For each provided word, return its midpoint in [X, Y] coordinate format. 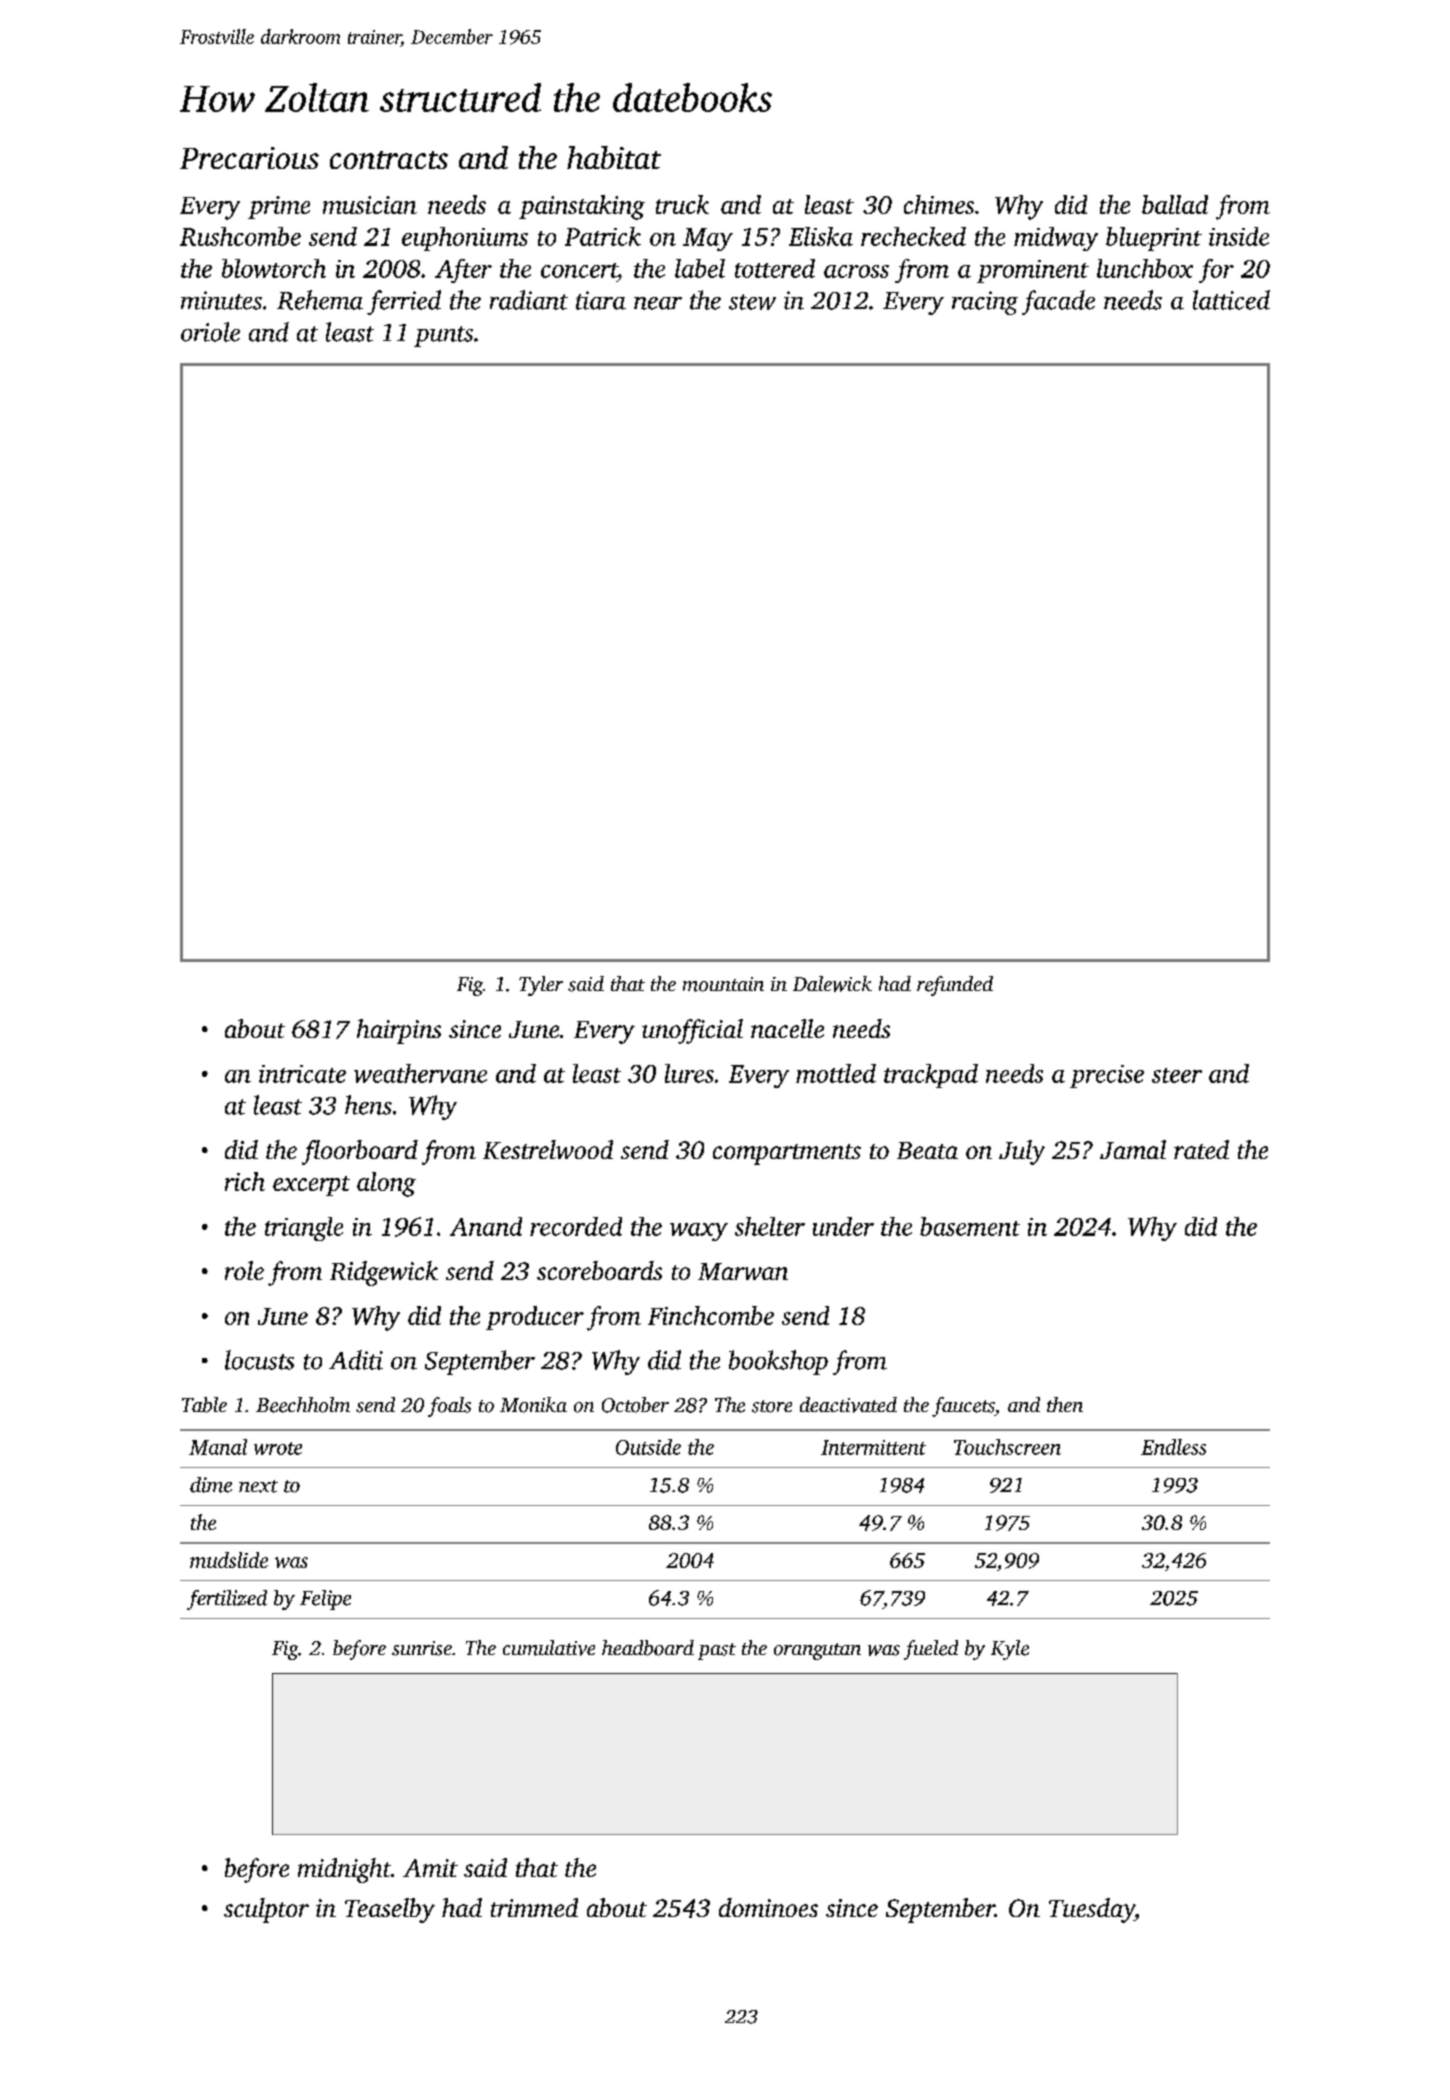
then [1065, 1404]
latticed [1231, 300]
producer [535, 1318]
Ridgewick [384, 1273]
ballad [1175, 204]
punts [443, 336]
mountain [723, 984]
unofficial [692, 1031]
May [708, 239]
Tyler [541, 986]
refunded [955, 986]
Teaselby [390, 1910]
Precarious [249, 158]
